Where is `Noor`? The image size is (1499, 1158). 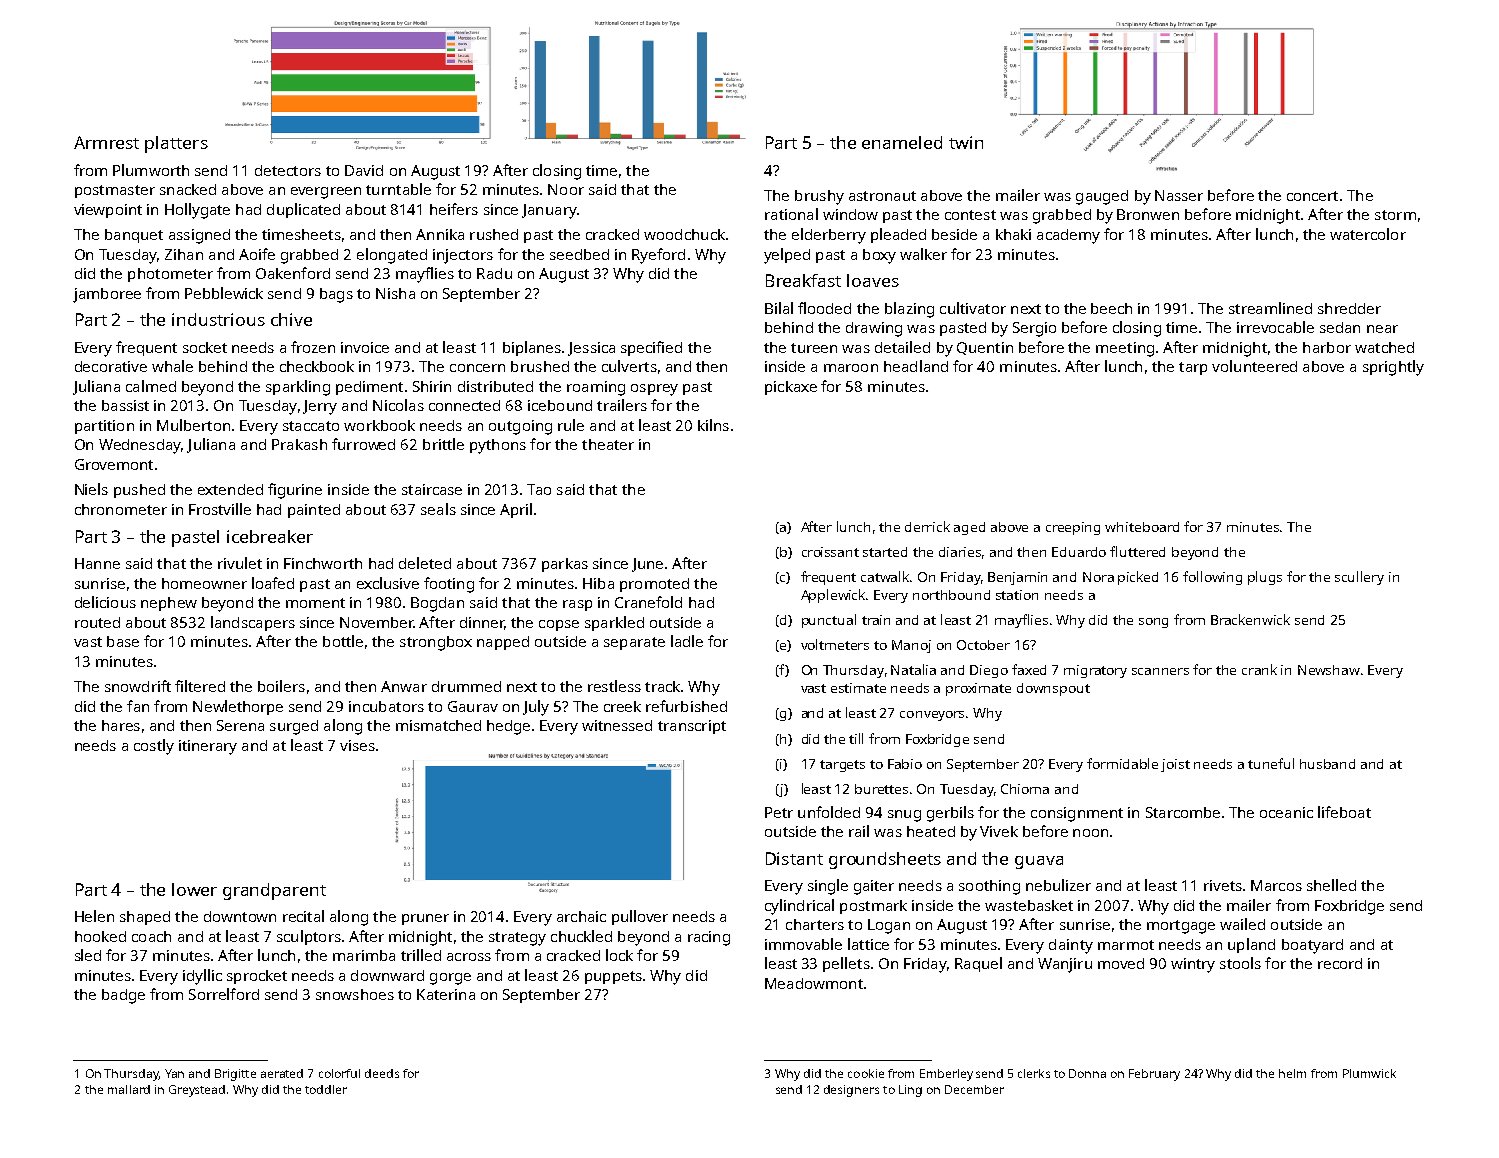 Noor is located at coordinates (566, 189).
